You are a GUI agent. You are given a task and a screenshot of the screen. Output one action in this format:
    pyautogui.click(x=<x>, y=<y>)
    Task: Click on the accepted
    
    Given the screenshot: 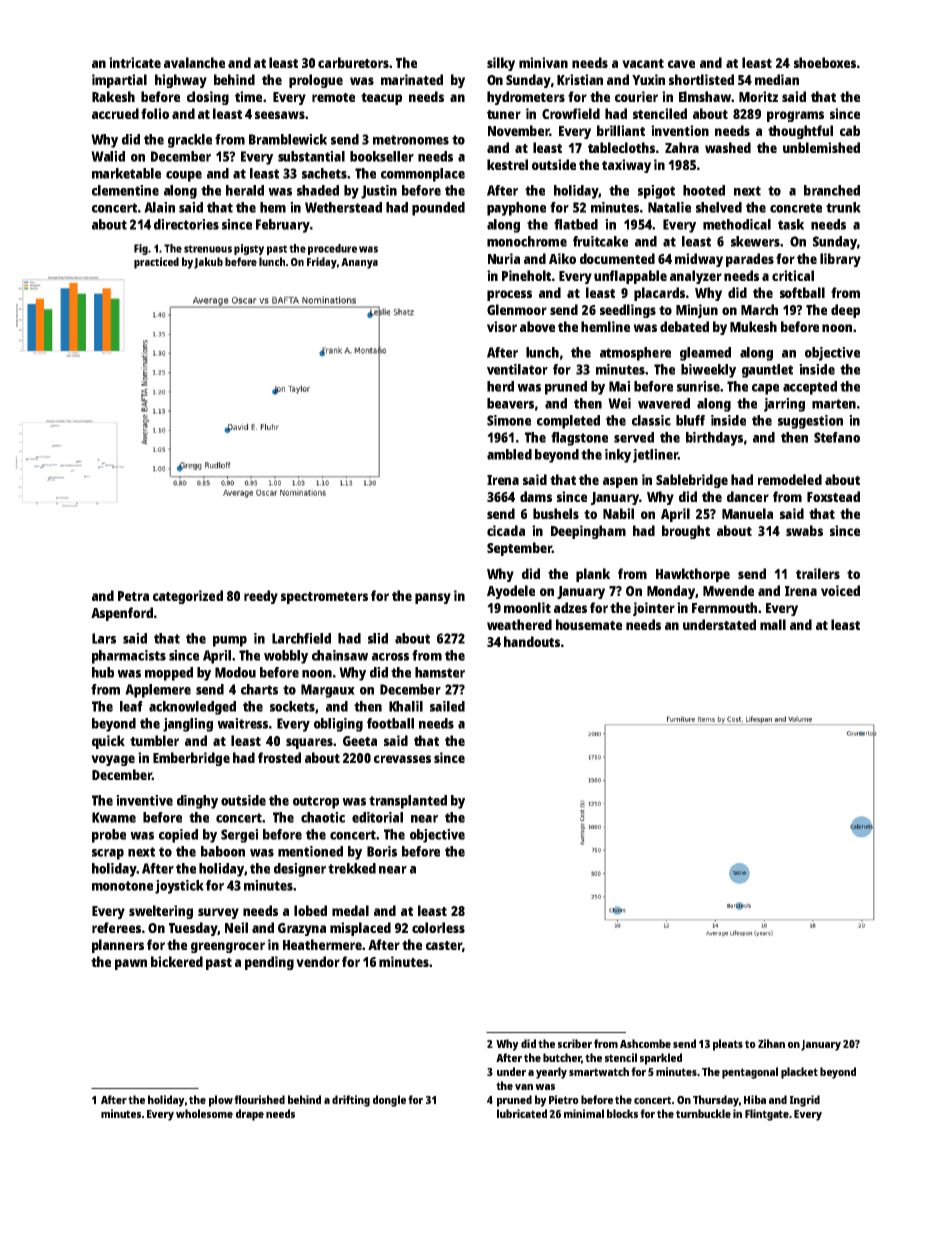 What is the action you would take?
    pyautogui.click(x=810, y=388)
